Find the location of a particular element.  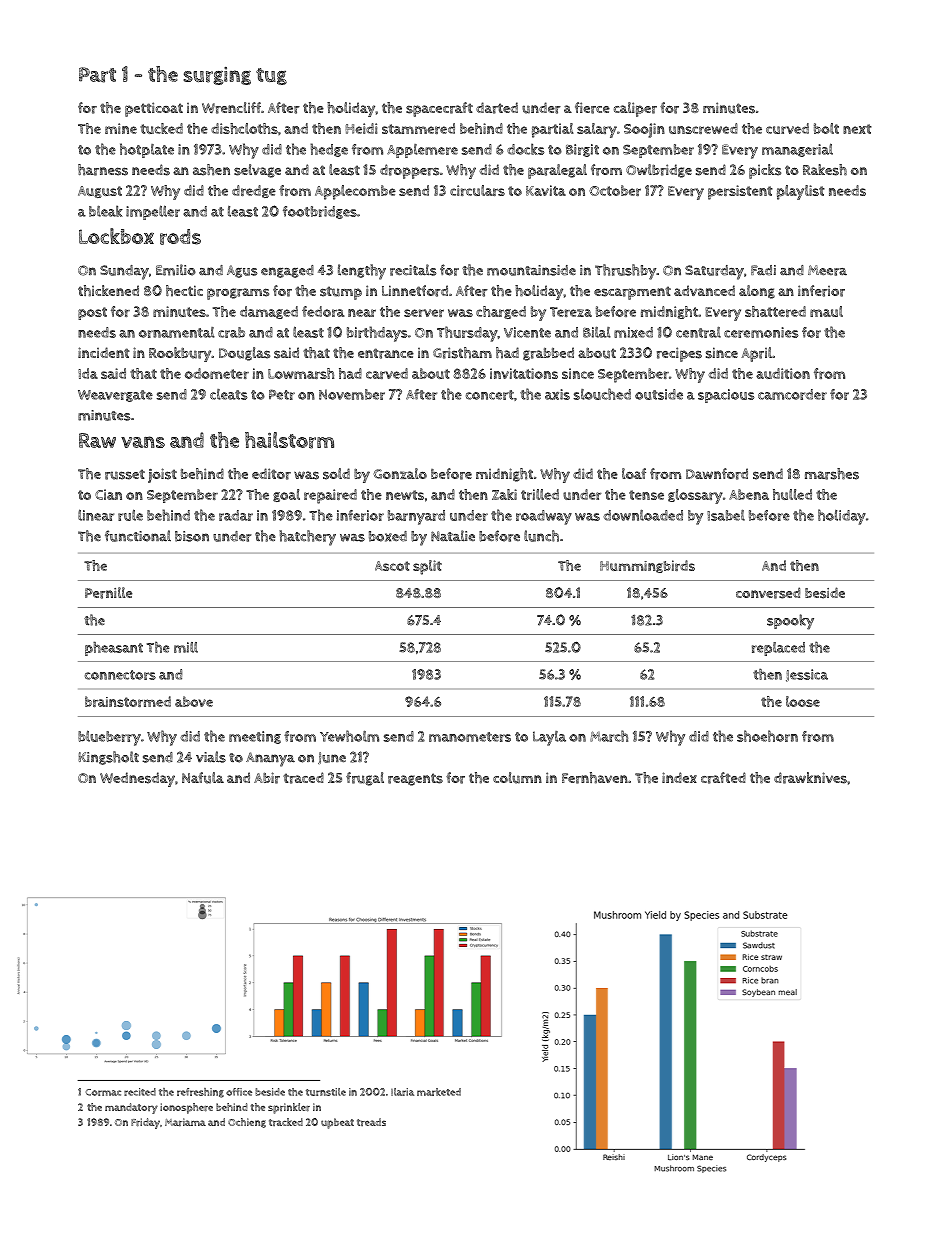

server is located at coordinates (424, 313).
